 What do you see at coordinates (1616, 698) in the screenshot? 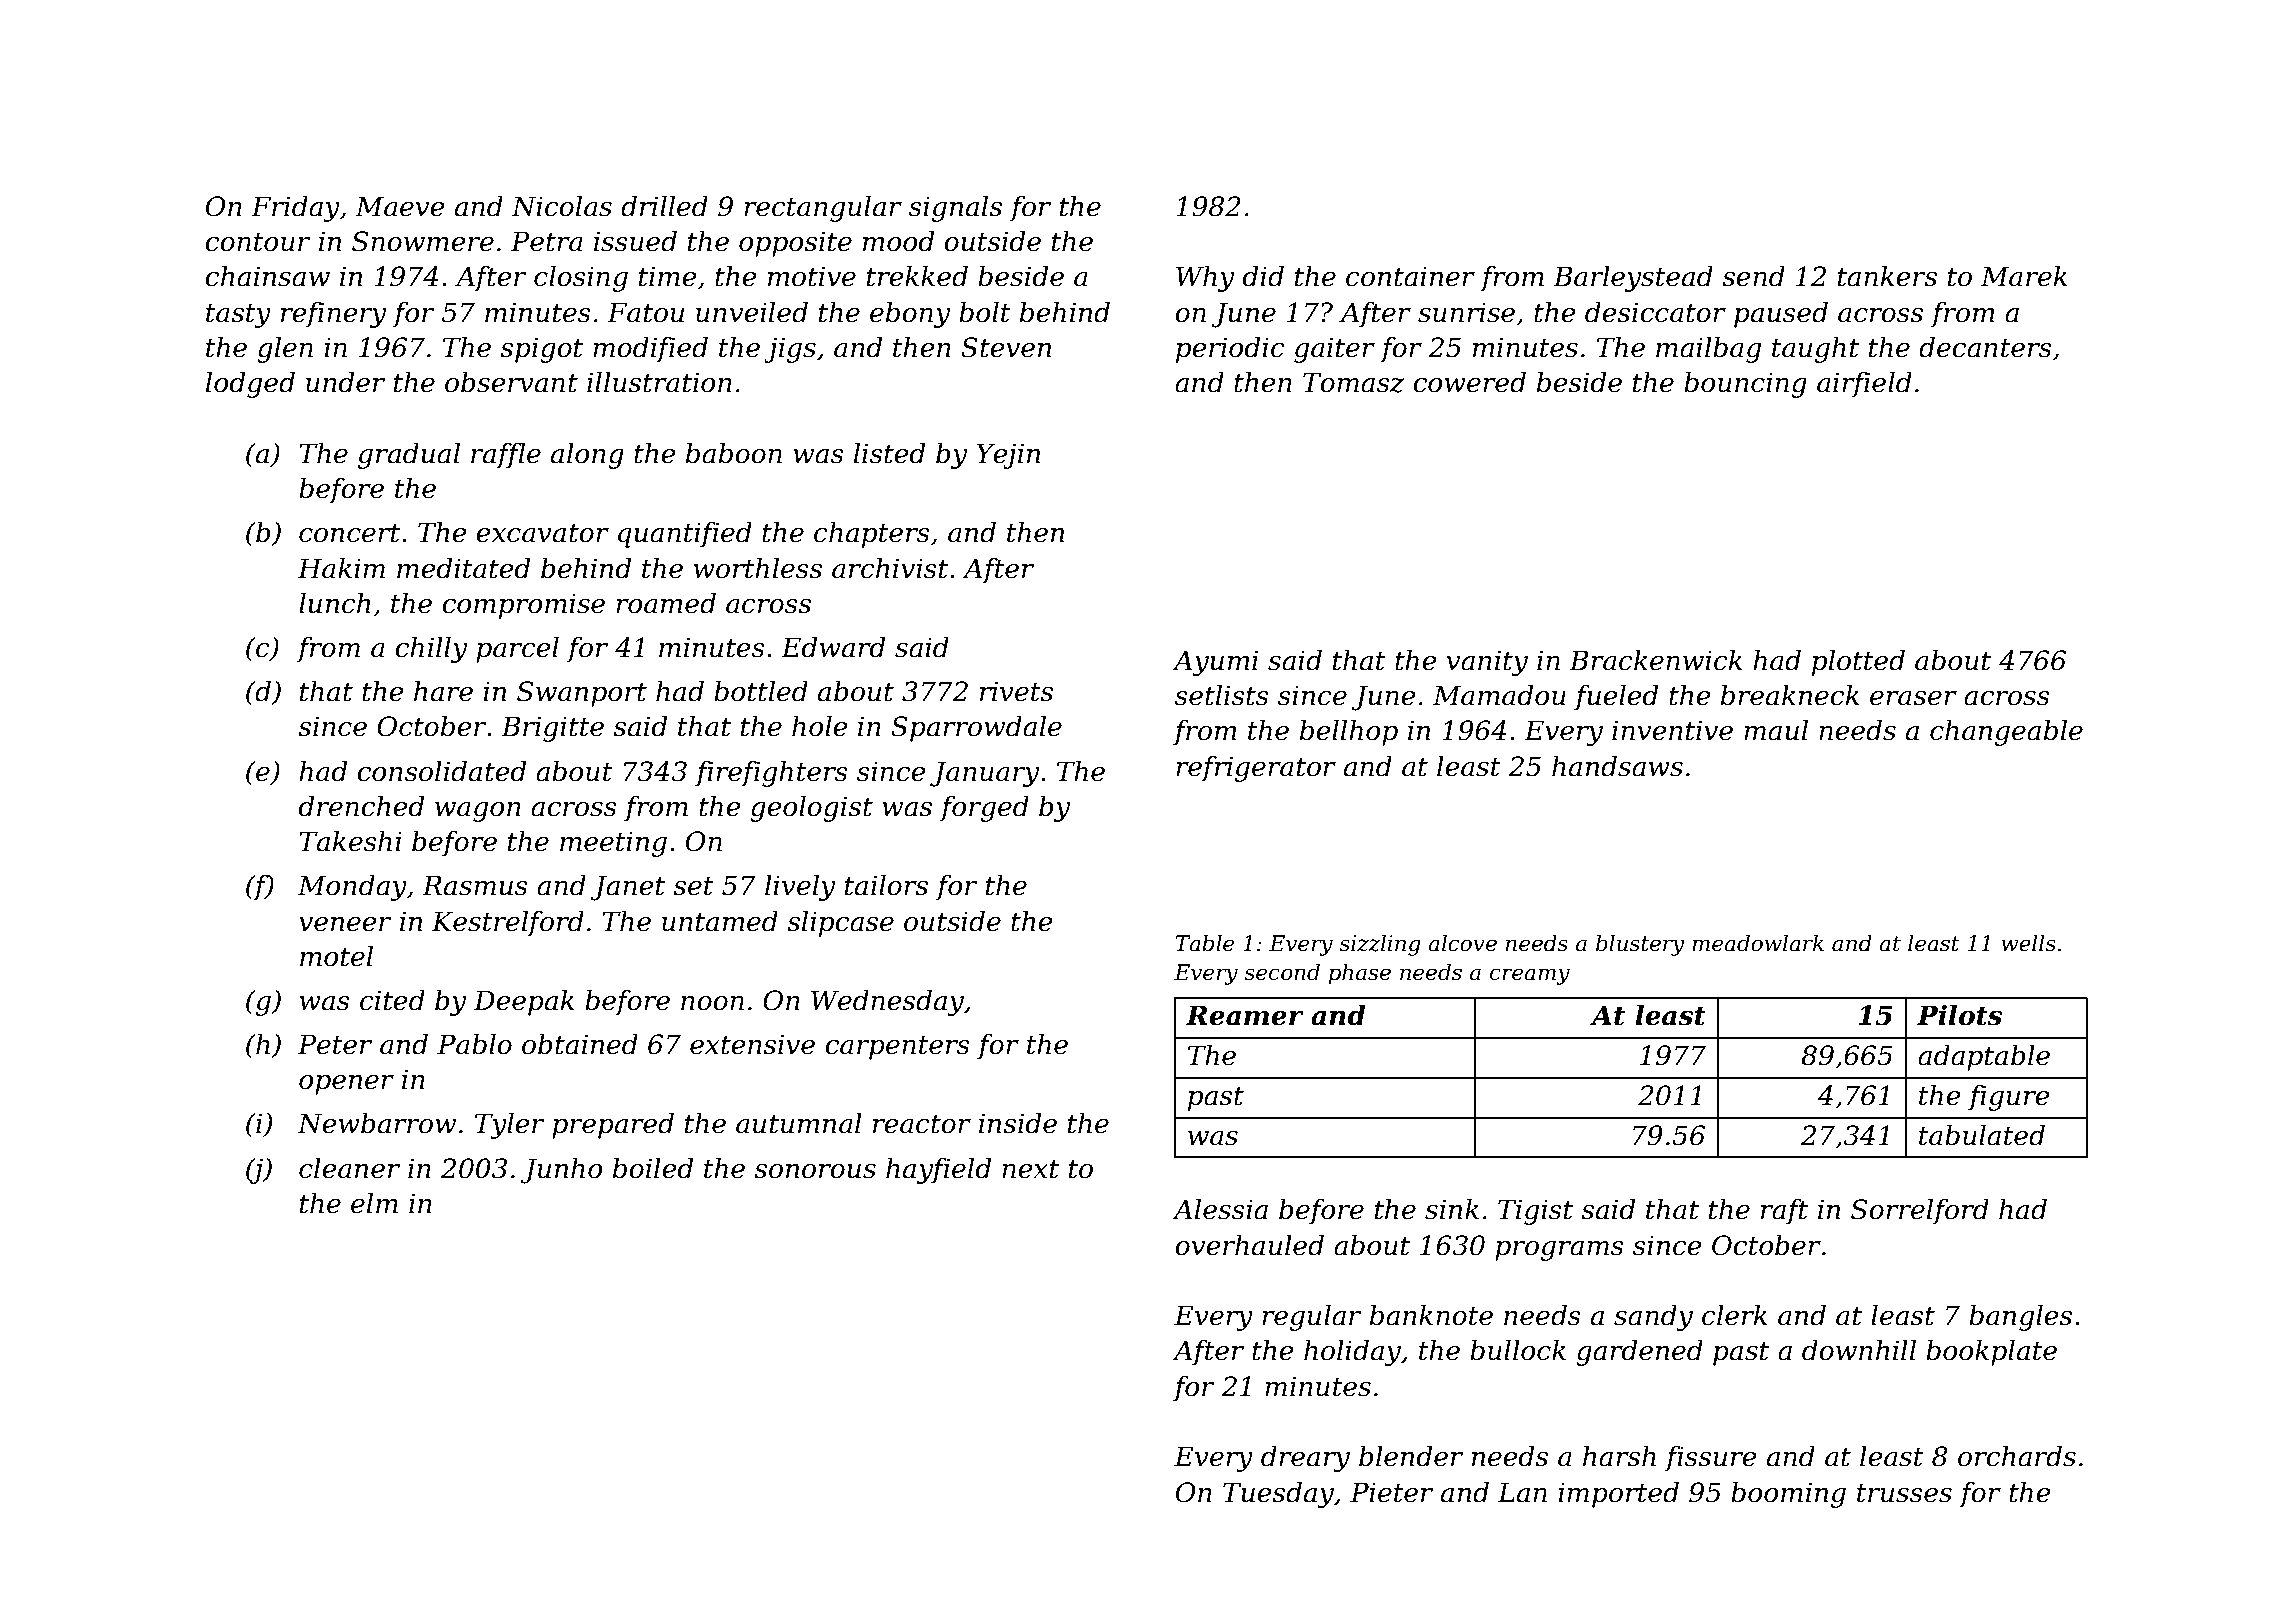
I see `fueled` at bounding box center [1616, 698].
